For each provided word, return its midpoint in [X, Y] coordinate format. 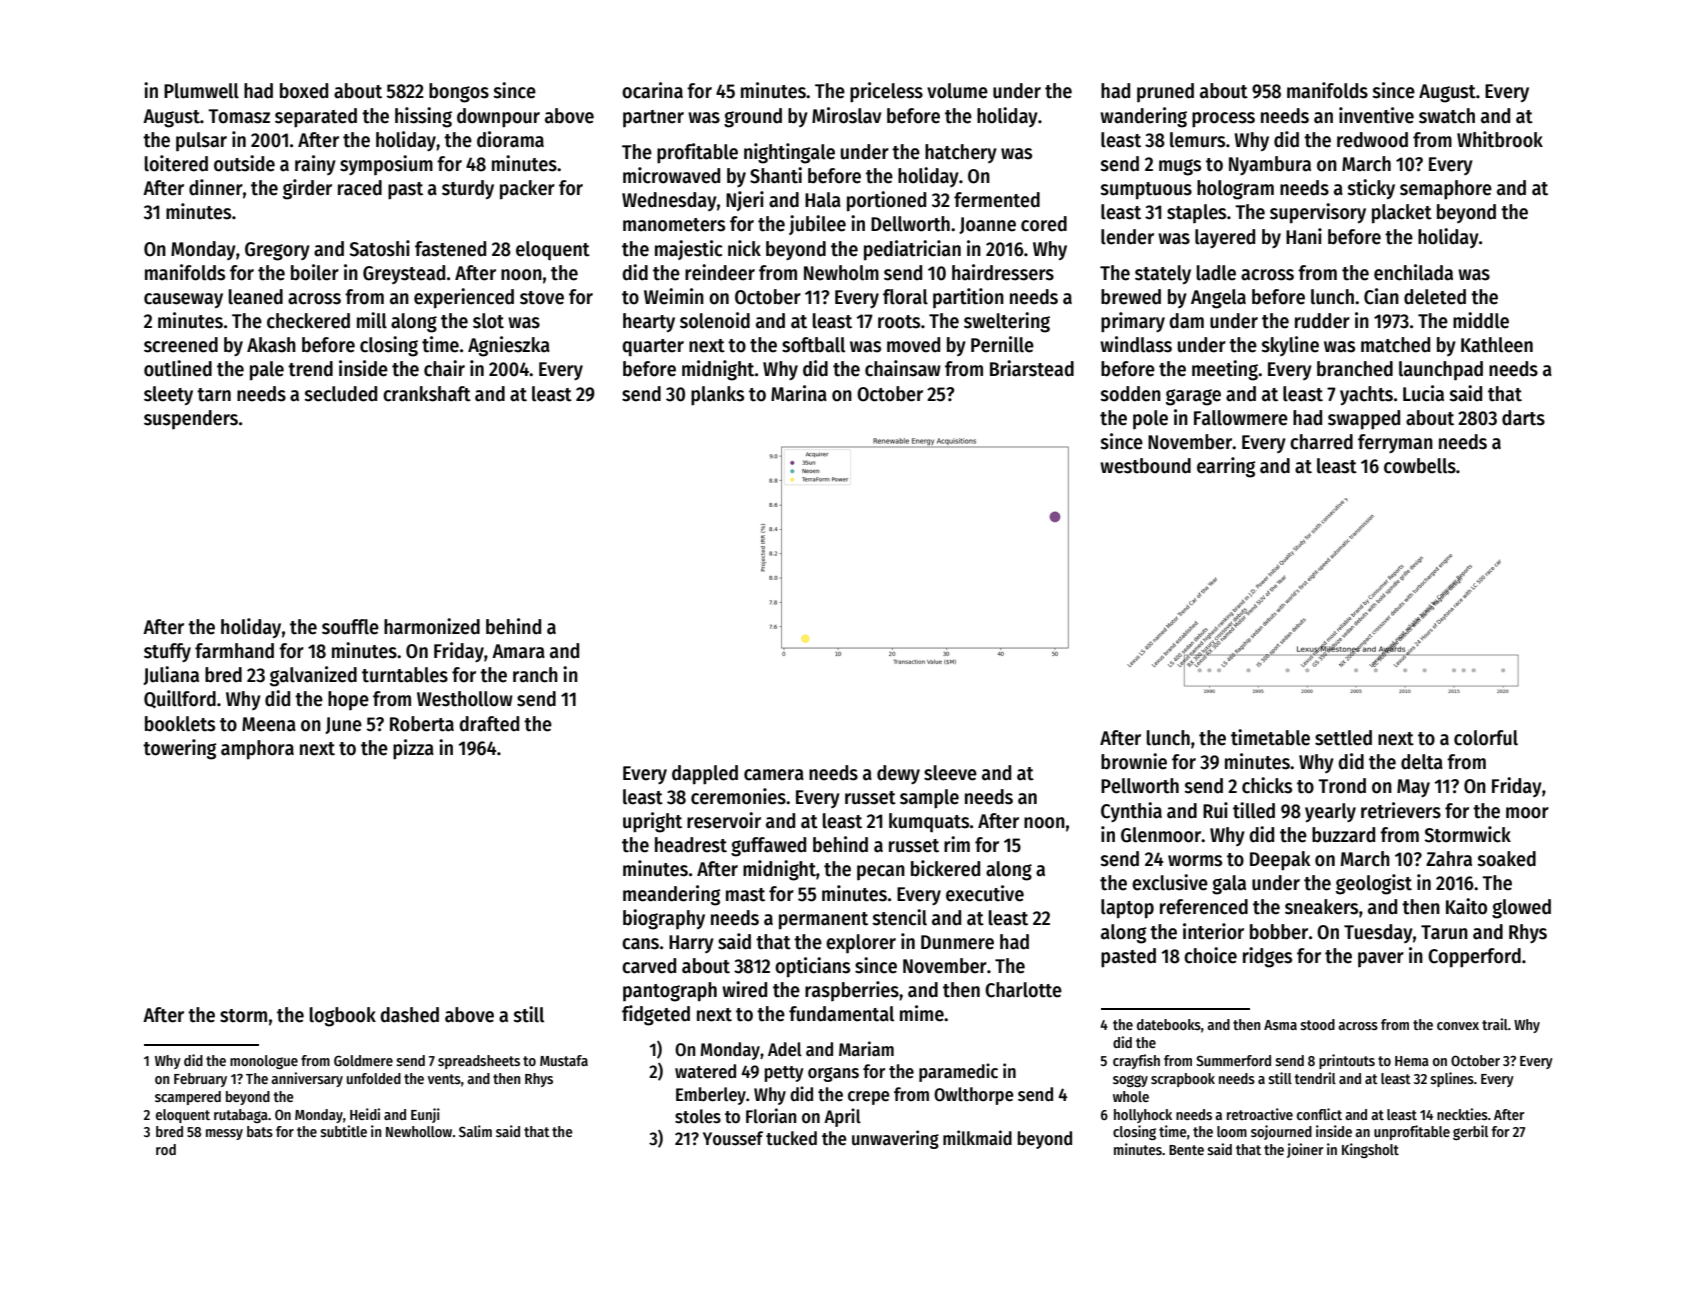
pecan [881, 872]
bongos [459, 93]
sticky [1371, 189]
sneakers [1321, 907]
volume [957, 91]
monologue [264, 1062]
